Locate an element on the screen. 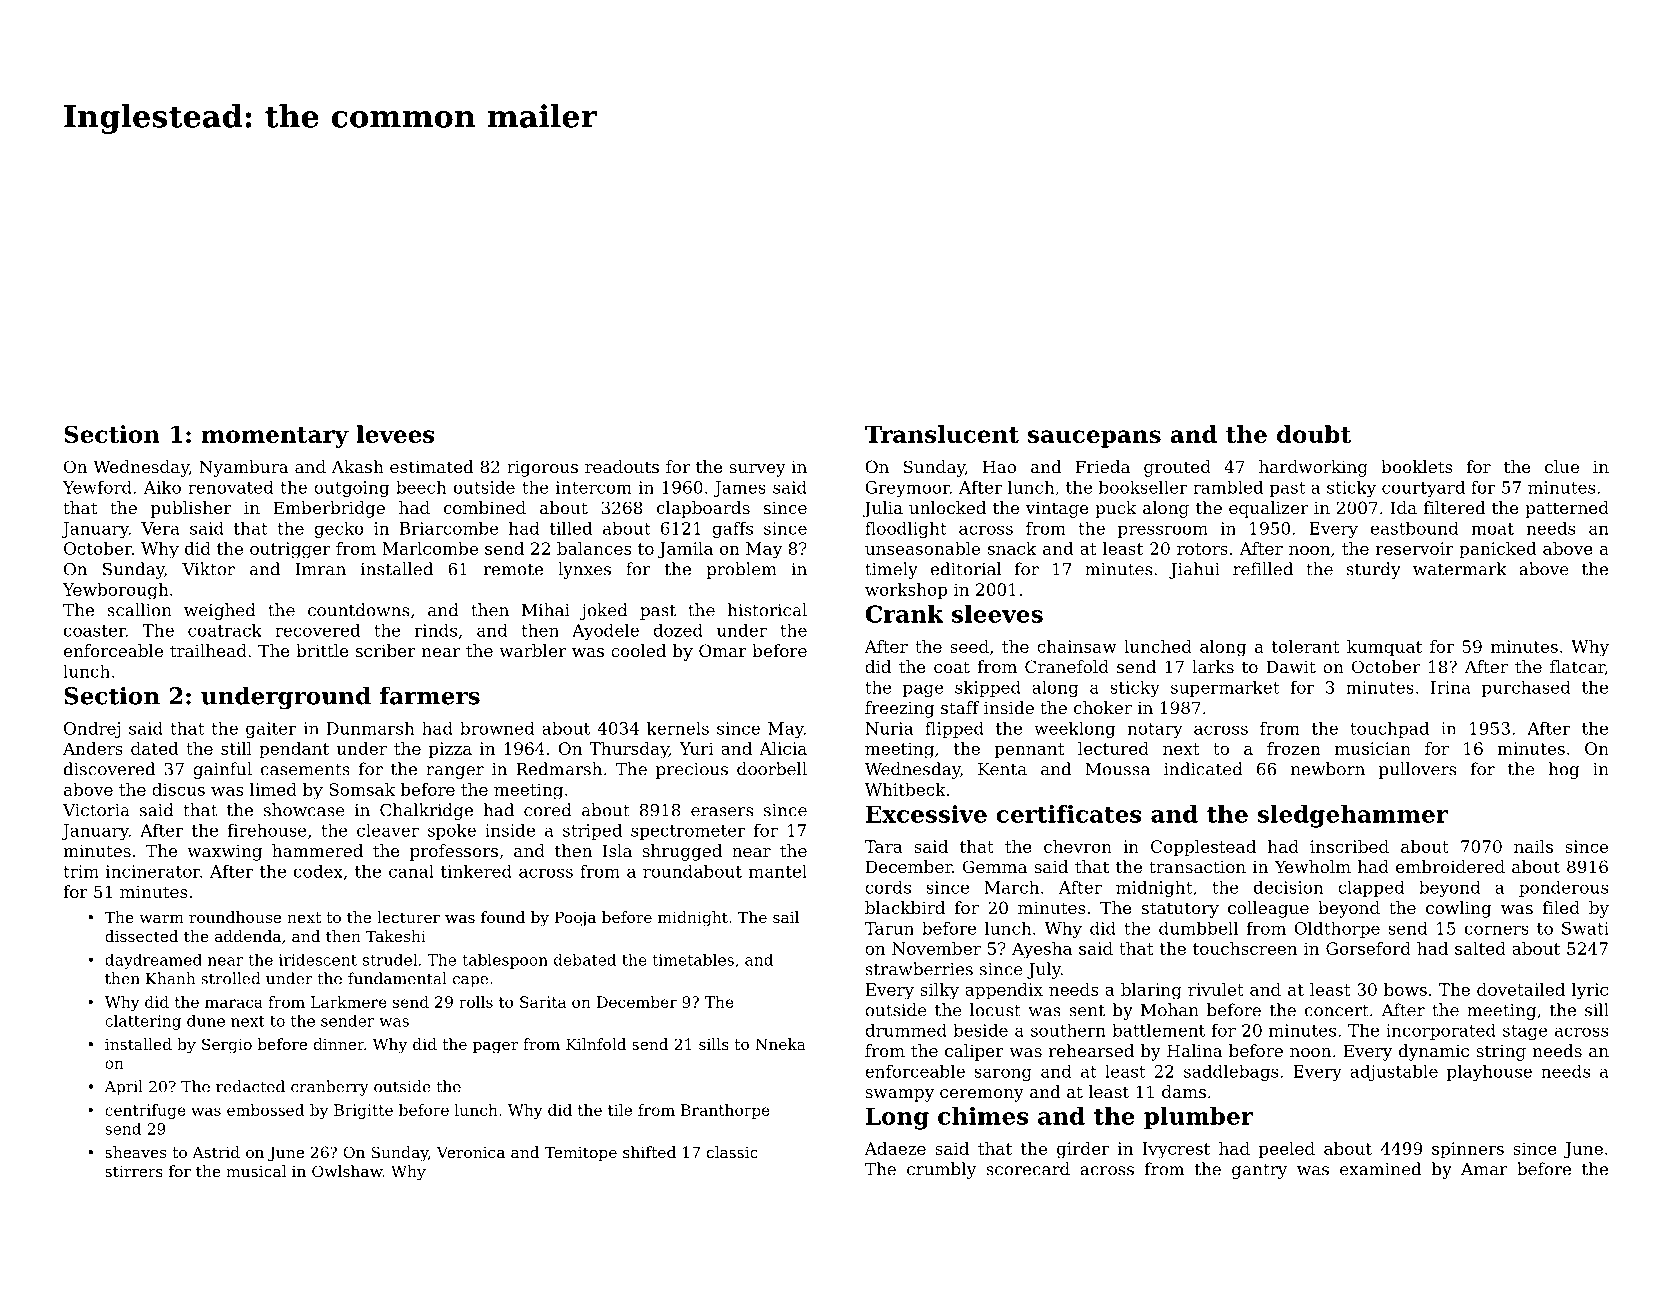  Translucent is located at coordinates (942, 434).
